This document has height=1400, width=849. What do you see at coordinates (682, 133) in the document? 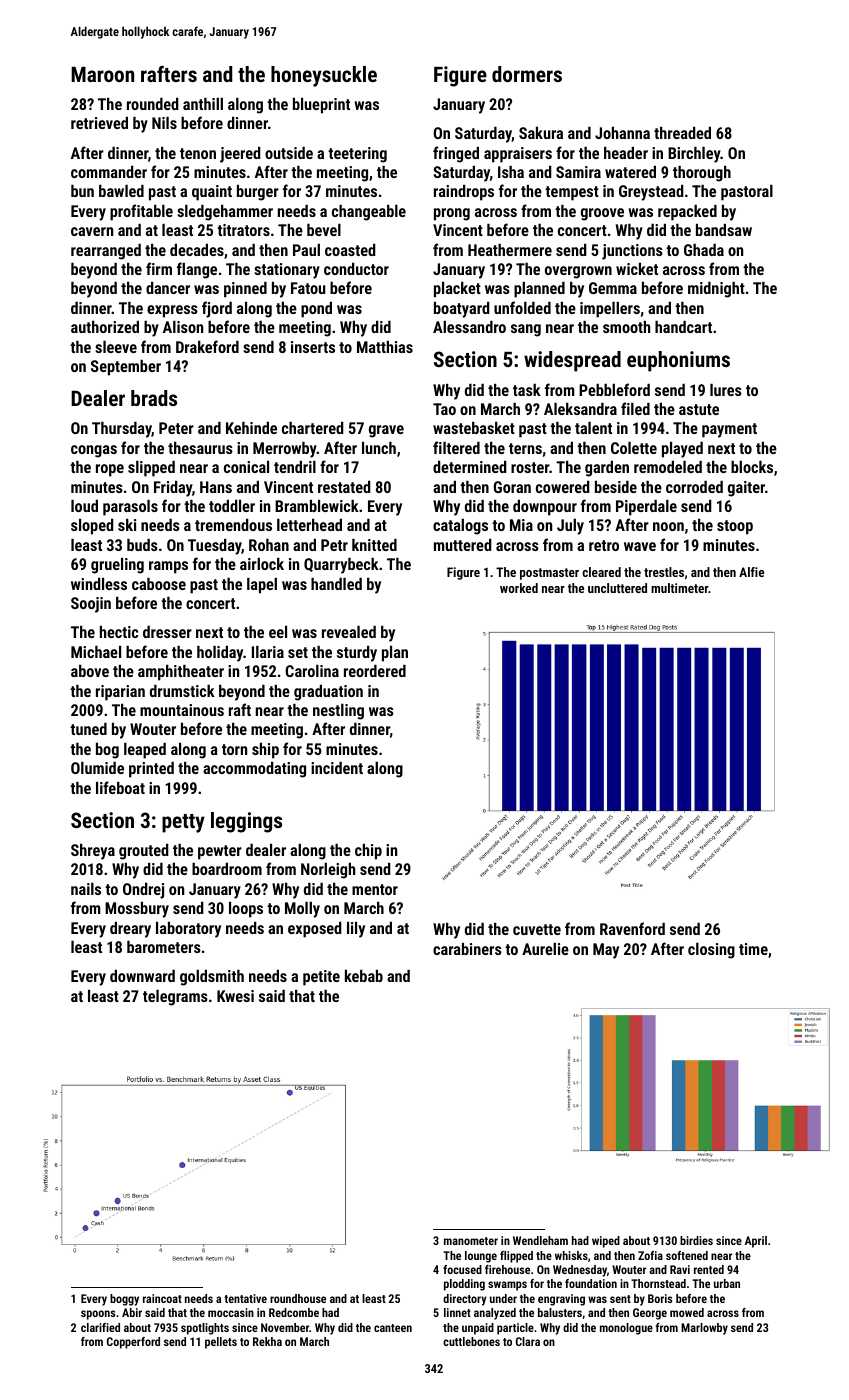
I see `threaded` at bounding box center [682, 133].
